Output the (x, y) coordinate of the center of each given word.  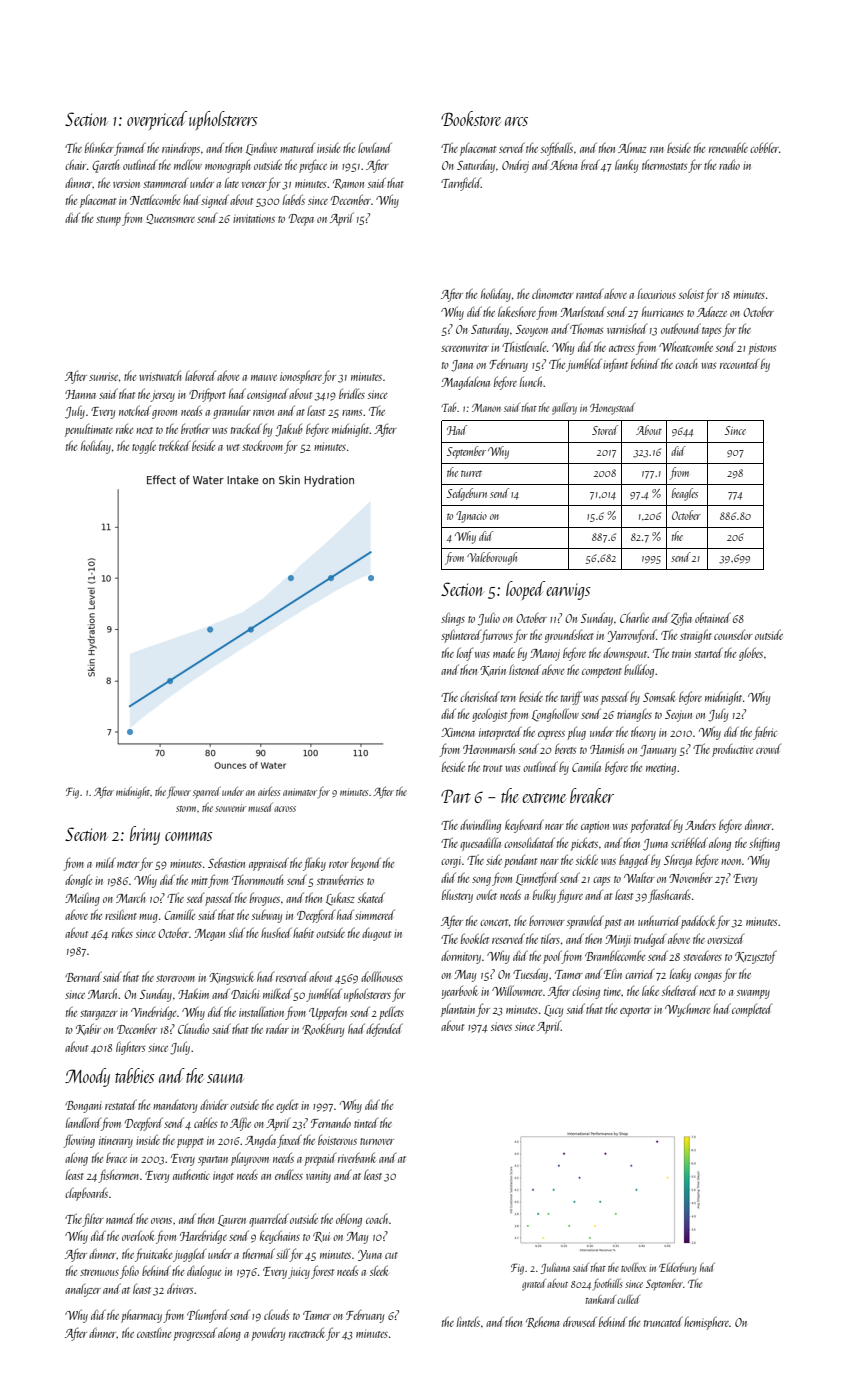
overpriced (157, 120)
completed (752, 1010)
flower (179, 792)
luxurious (657, 293)
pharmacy (141, 1316)
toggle (144, 447)
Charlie (634, 618)
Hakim (193, 993)
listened (525, 669)
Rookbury (323, 1030)
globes (751, 654)
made (504, 652)
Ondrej (515, 166)
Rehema (543, 1322)
